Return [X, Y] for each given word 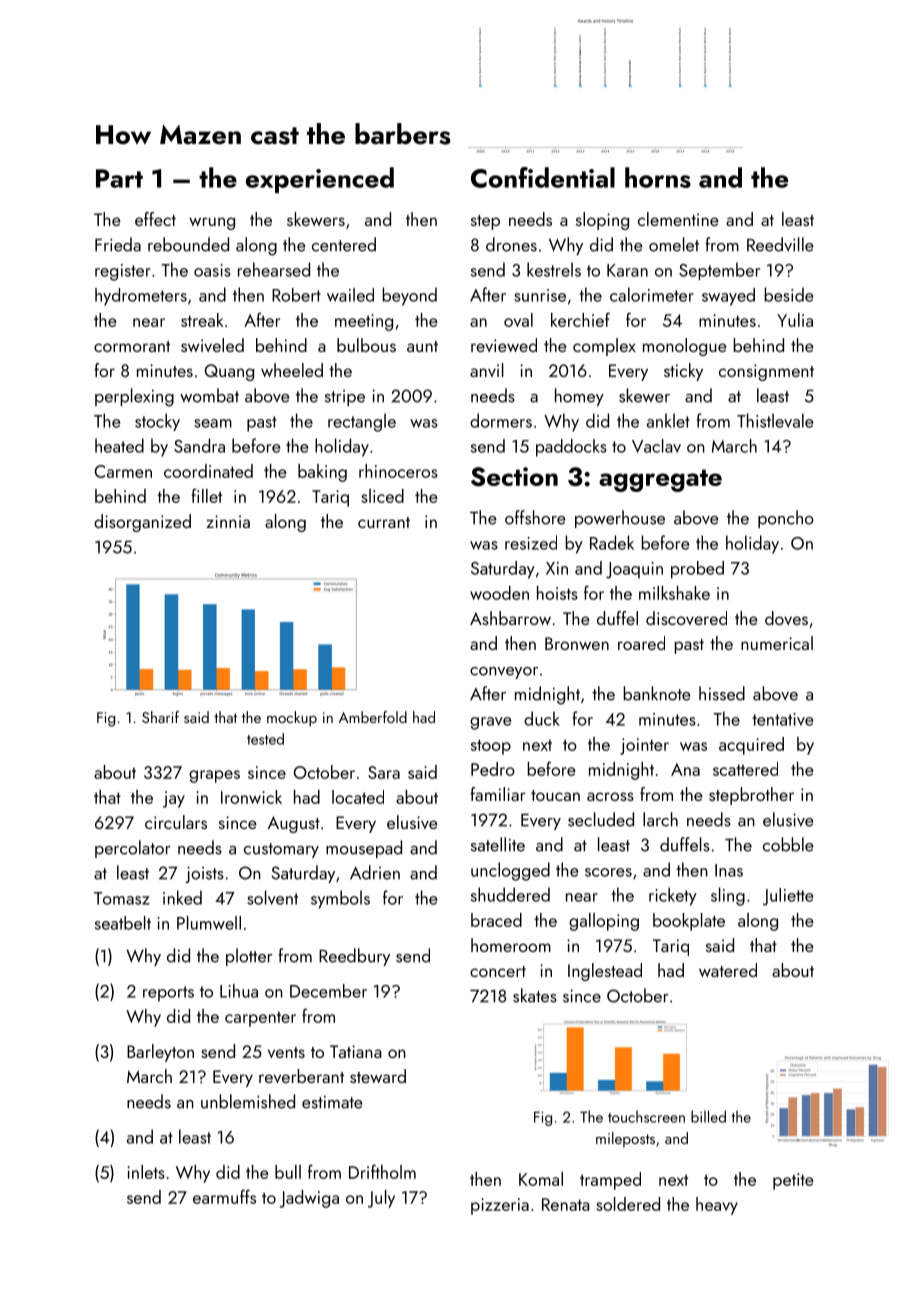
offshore [535, 517]
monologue [685, 347]
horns [658, 177]
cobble [788, 844]
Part [119, 178]
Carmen [123, 471]
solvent [272, 897]
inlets [146, 1172]
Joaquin [634, 570]
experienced [320, 180]
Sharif [160, 717]
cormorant [132, 346]
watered [728, 970]
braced [496, 920]
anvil [487, 370]
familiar [498, 794]
